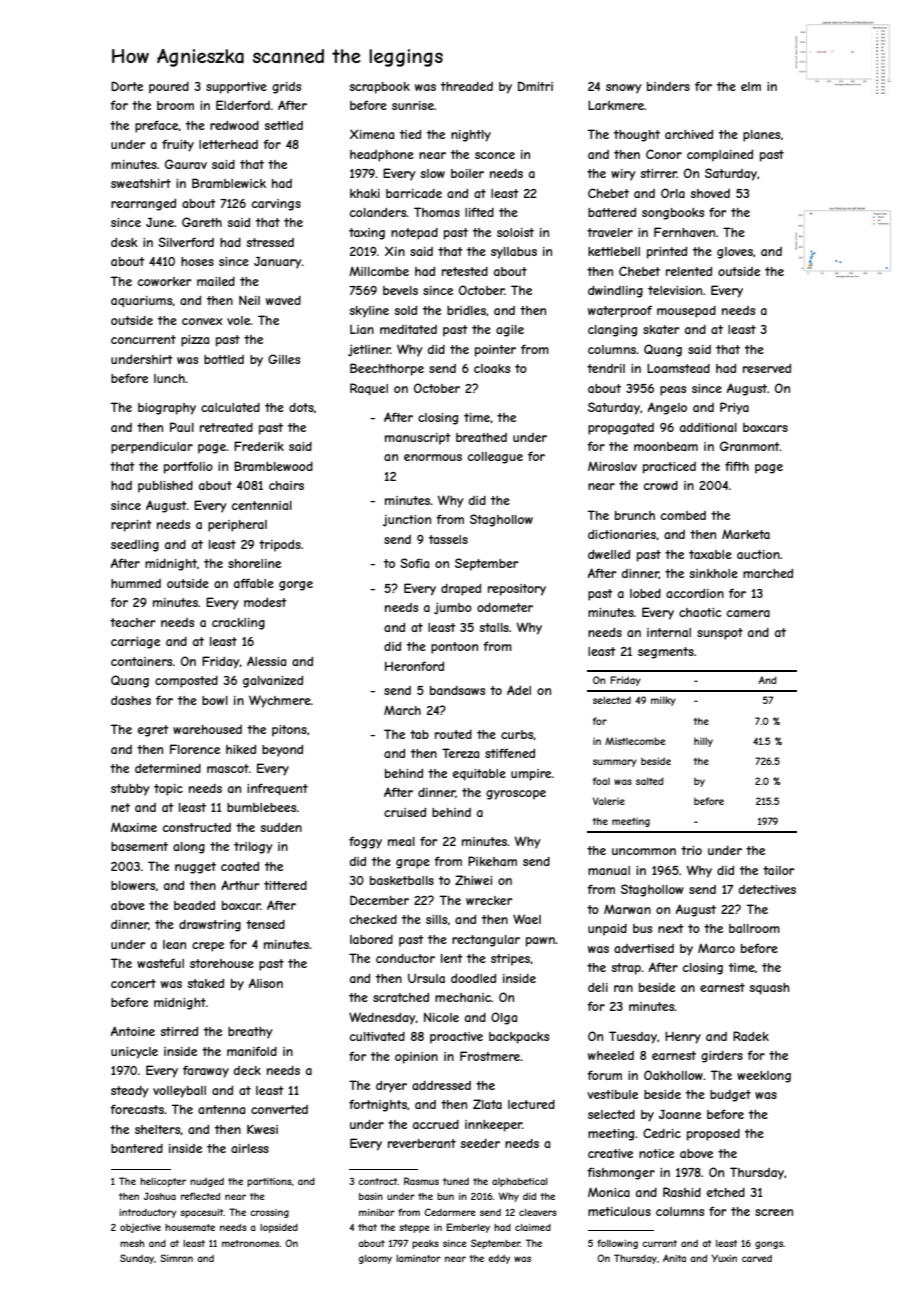 The image size is (908, 1316). Describe the element at coordinates (448, 539) in the document. I see `tassels` at that location.
